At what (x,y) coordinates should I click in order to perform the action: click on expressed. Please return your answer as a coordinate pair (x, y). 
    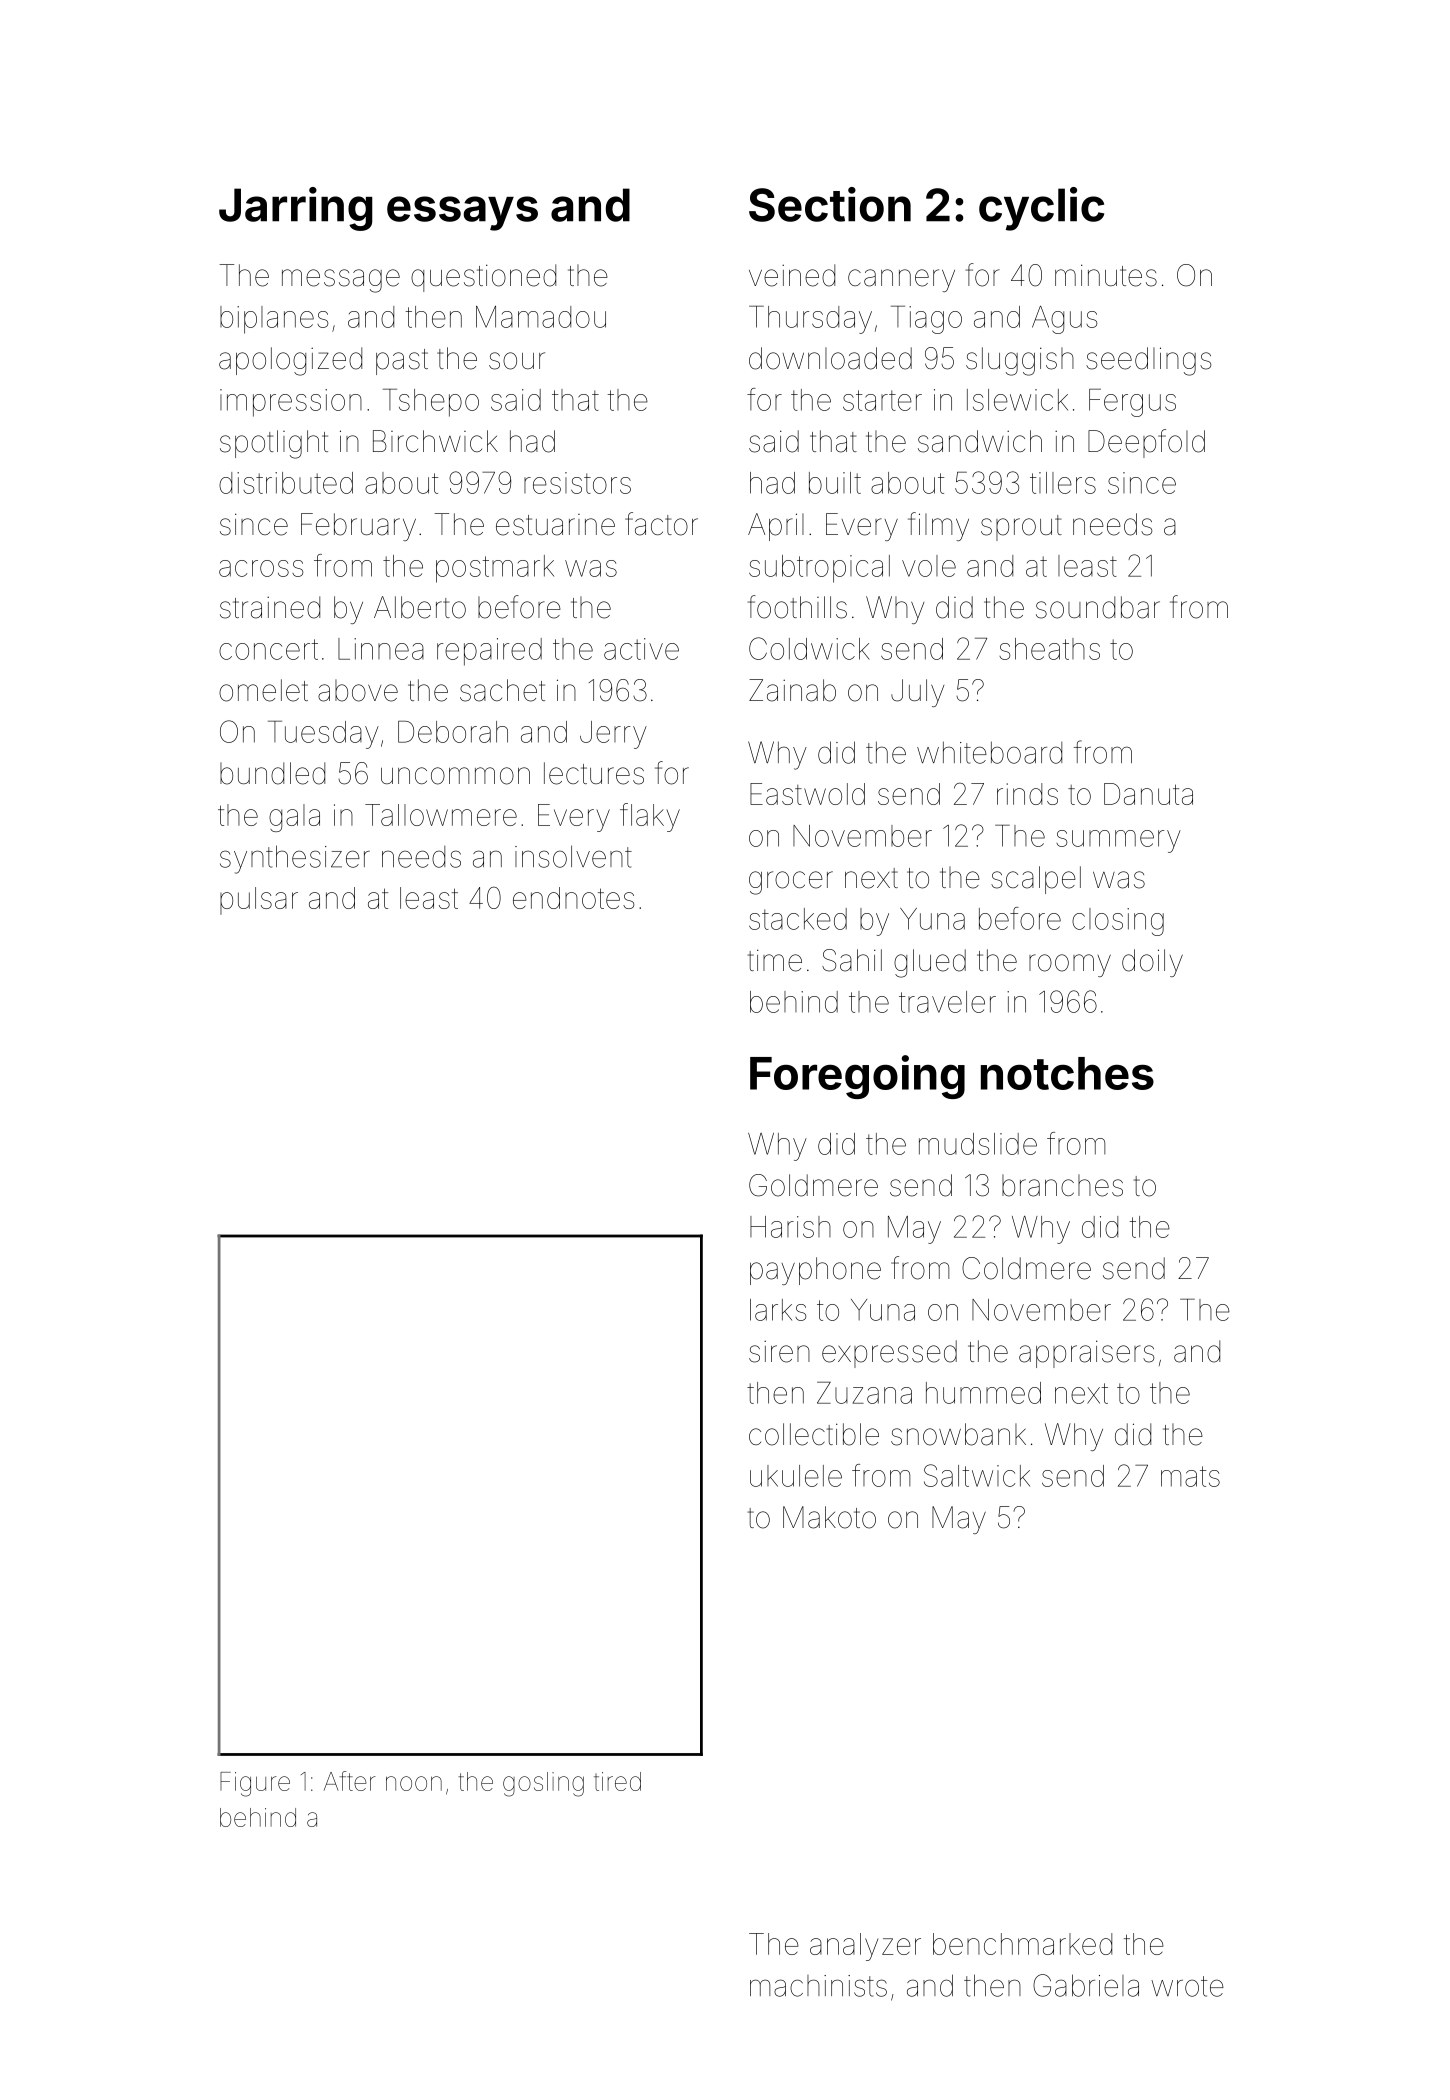
    Looking at the image, I should click on (889, 1354).
